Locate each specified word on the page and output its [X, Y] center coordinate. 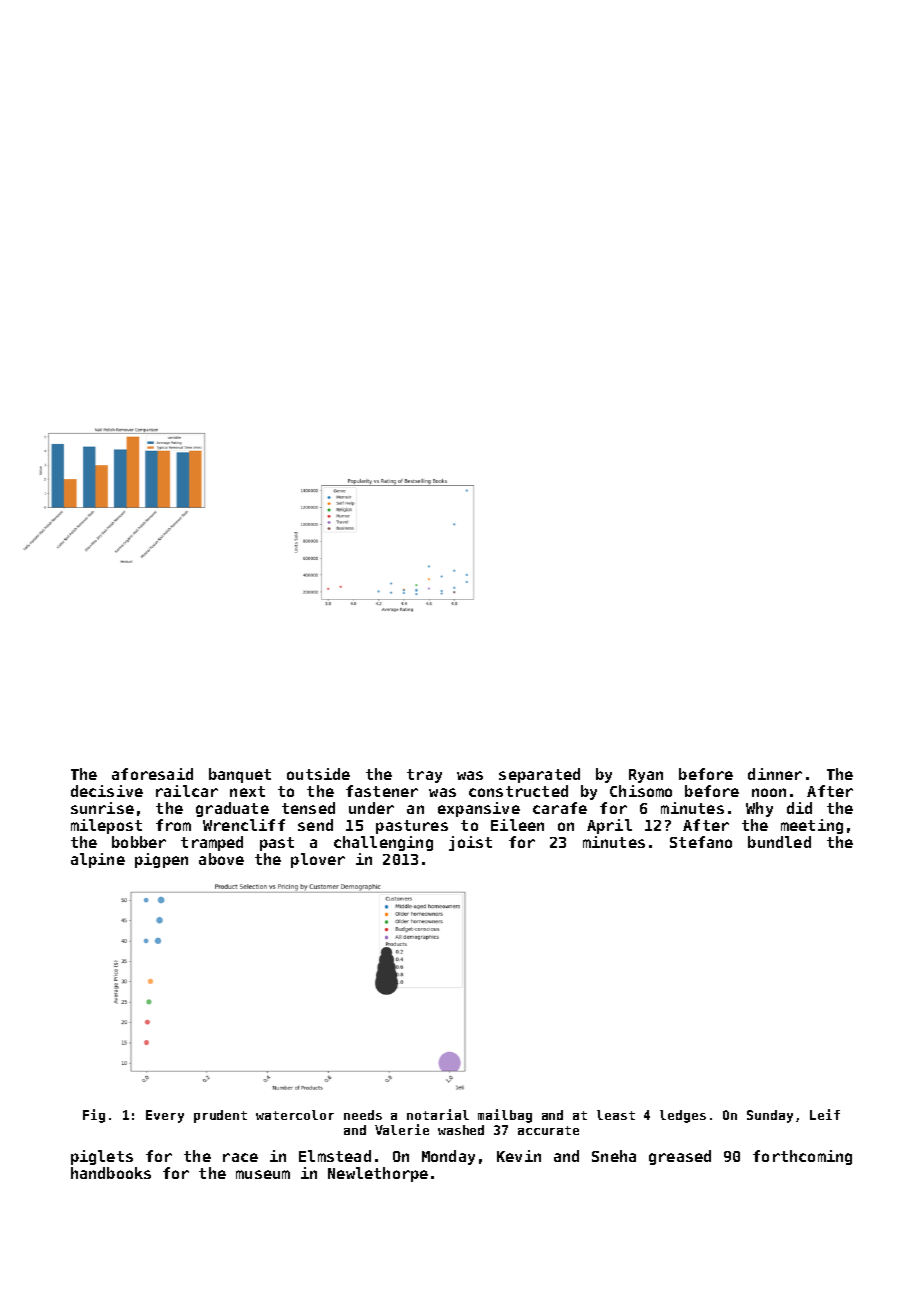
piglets [102, 1157]
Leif [825, 1114]
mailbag [505, 1116]
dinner [775, 774]
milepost [106, 826]
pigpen [161, 860]
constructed [518, 791]
